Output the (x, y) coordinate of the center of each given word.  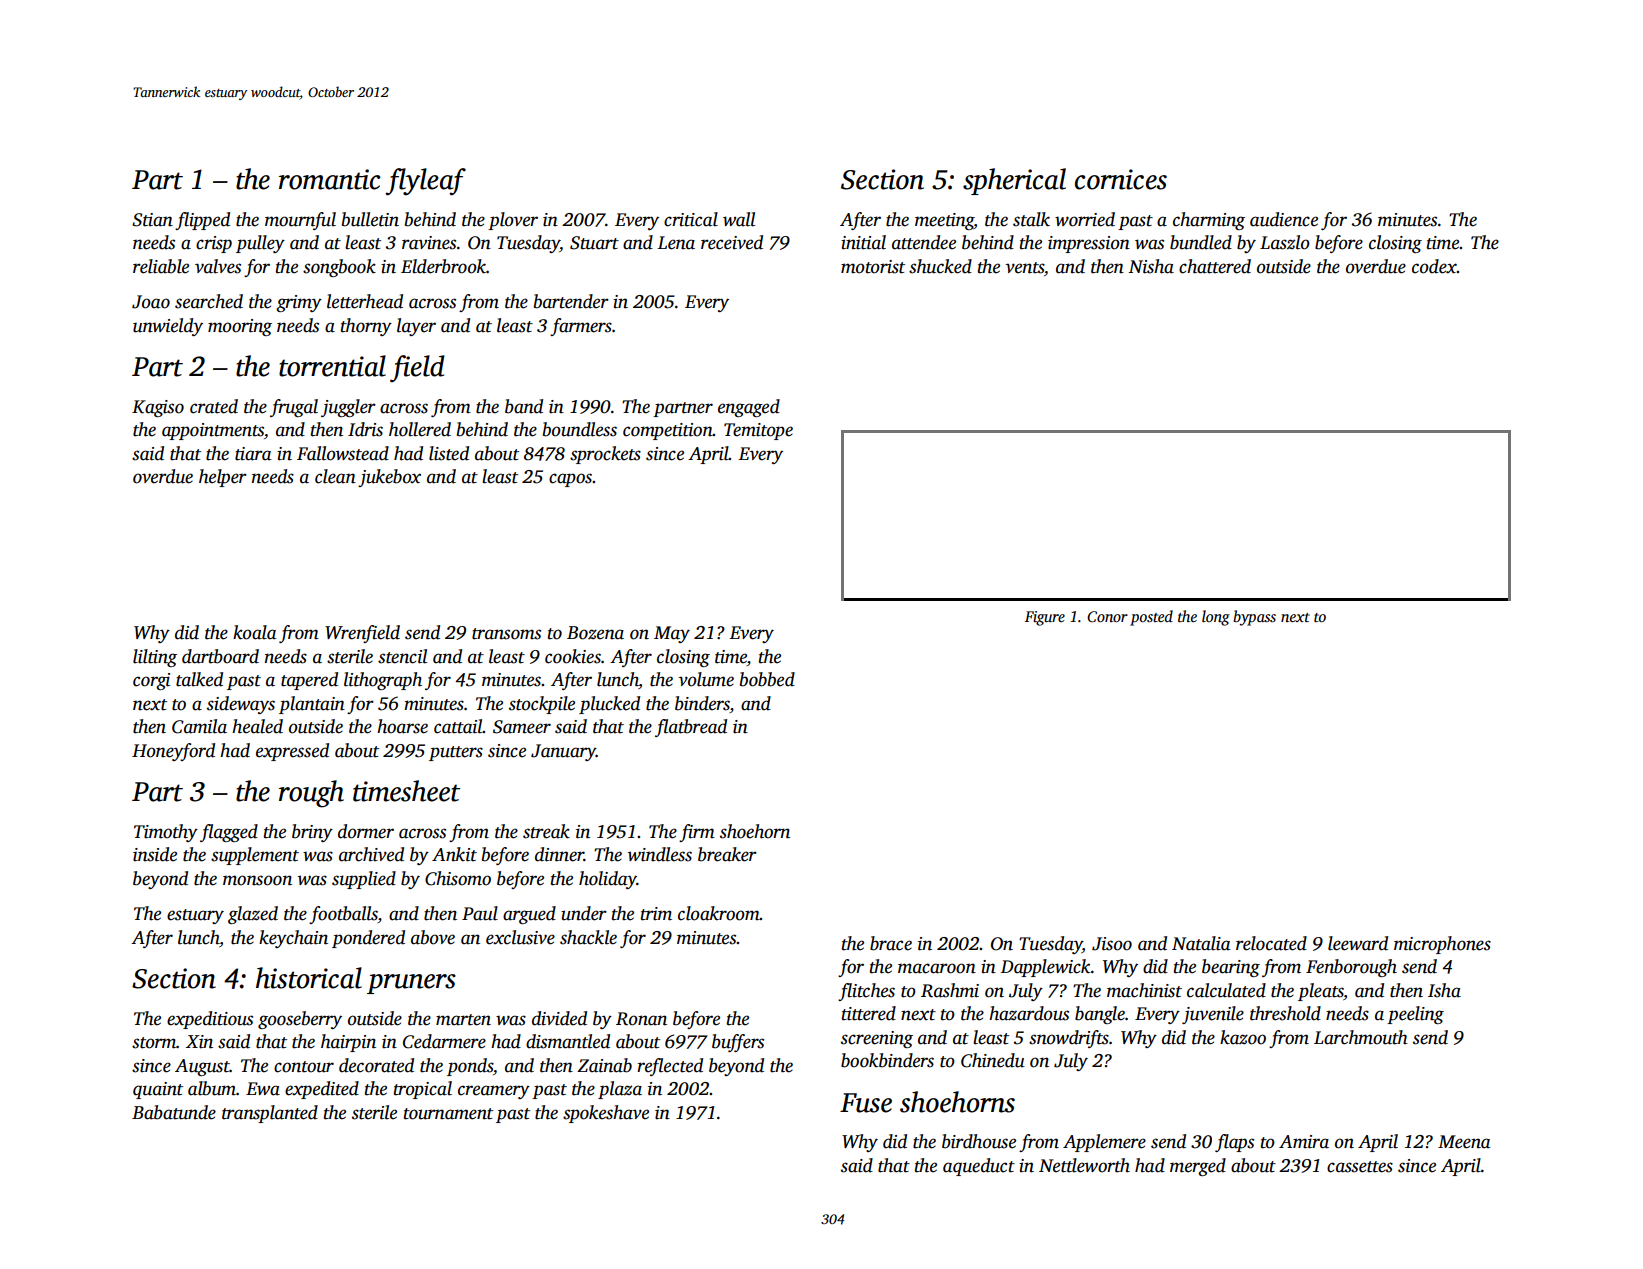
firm (697, 833)
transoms (506, 634)
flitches (866, 992)
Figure (1045, 618)
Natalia (1201, 943)
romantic (329, 179)
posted (1151, 618)
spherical (1014, 181)
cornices (1121, 179)
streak (546, 831)
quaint (158, 1090)
